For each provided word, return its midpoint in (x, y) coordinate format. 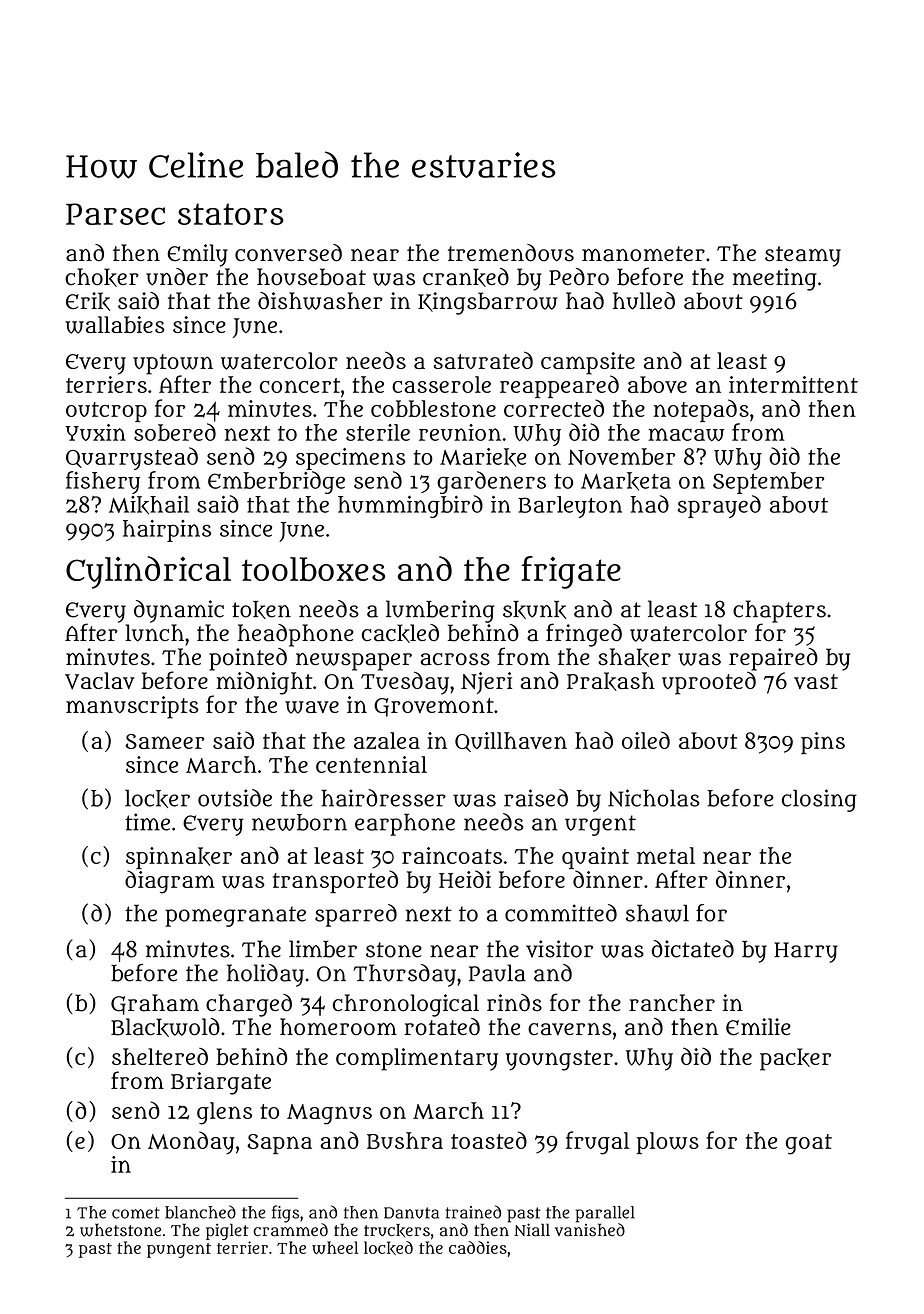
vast (816, 681)
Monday (191, 1142)
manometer (643, 254)
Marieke (483, 457)
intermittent (793, 384)
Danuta (411, 1213)
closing (819, 800)
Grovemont (434, 707)
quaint (595, 858)
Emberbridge (276, 482)
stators (231, 214)
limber (323, 949)
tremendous (511, 253)
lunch (154, 633)
